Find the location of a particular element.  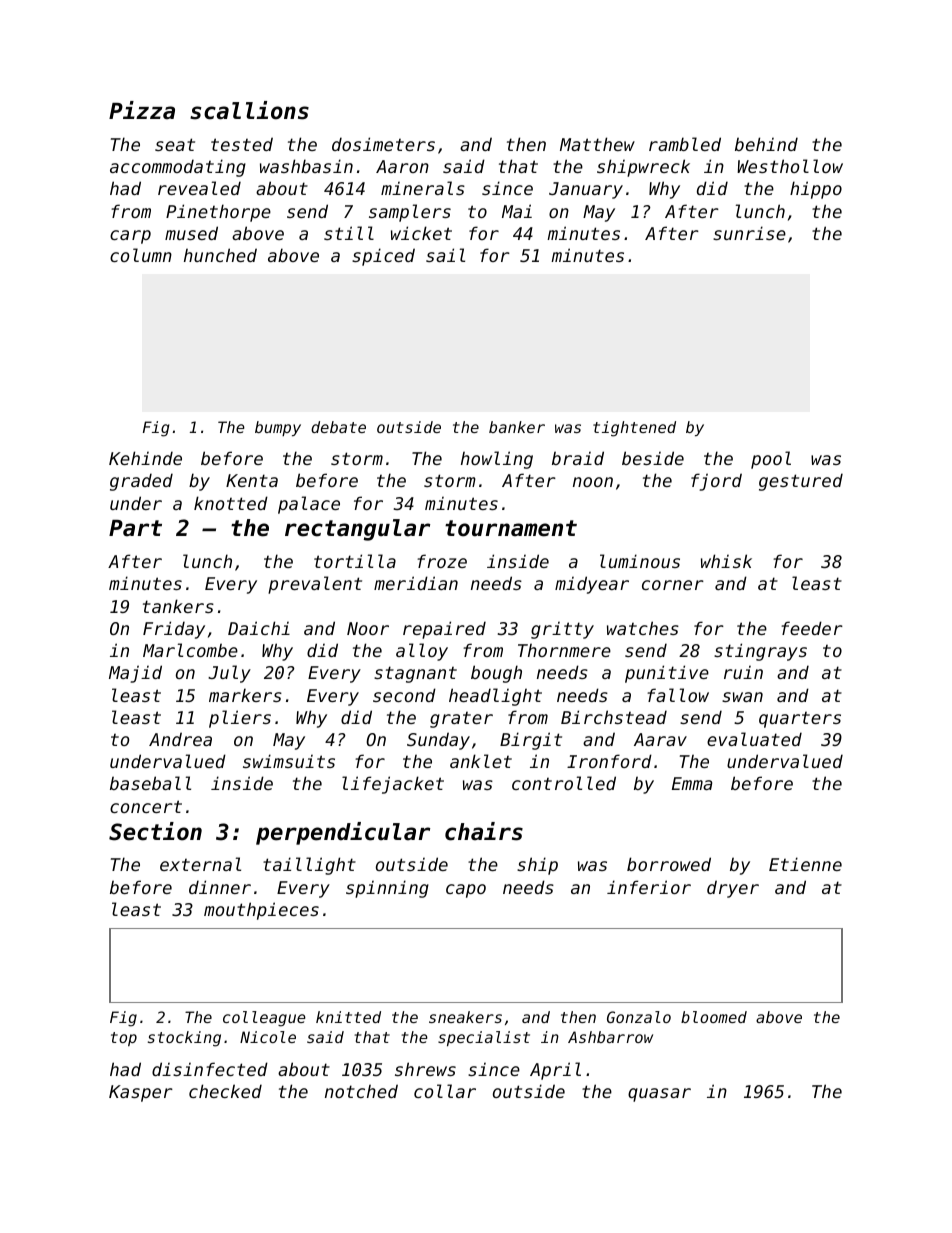

Thornmere is located at coordinates (564, 650).
